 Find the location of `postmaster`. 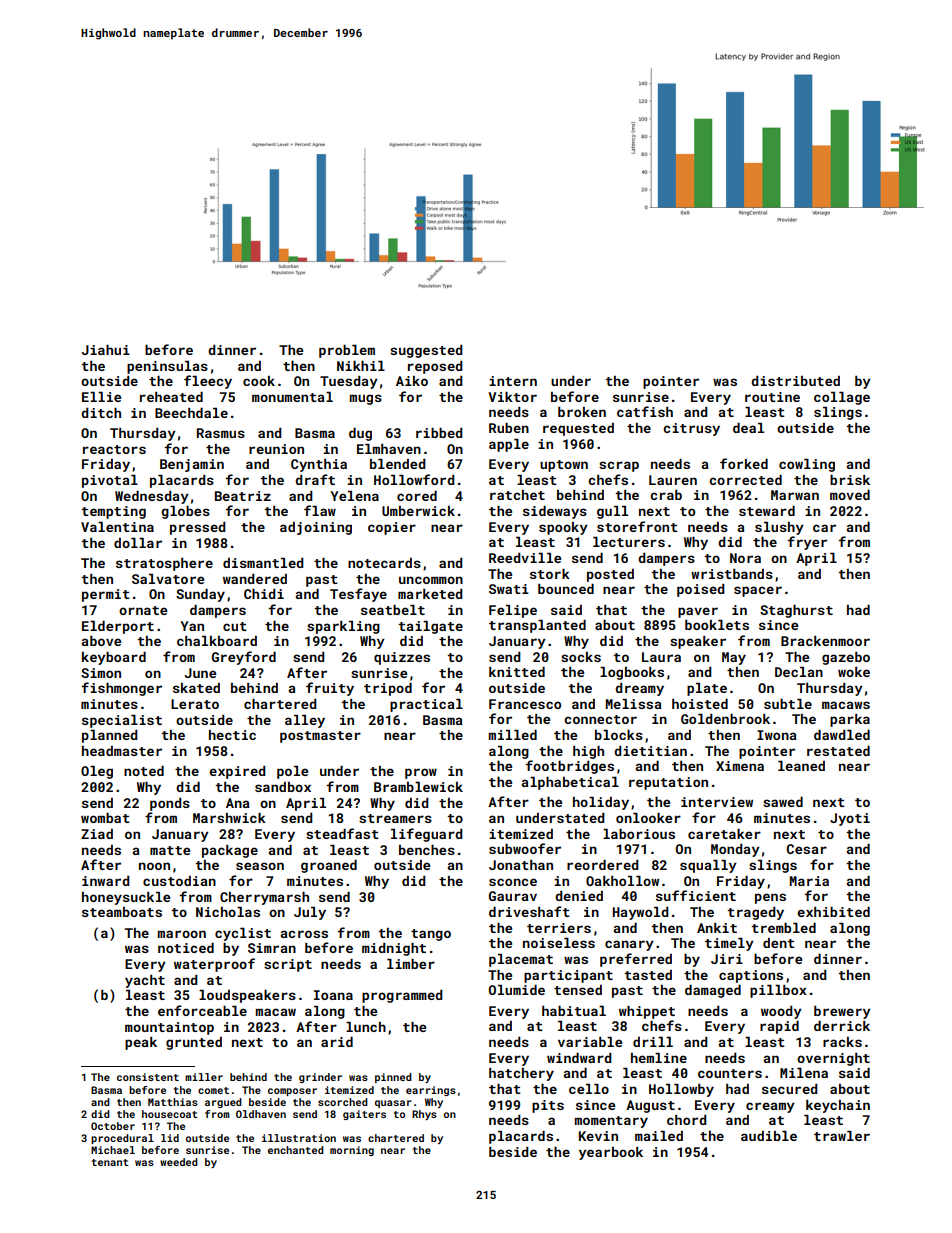

postmaster is located at coordinates (320, 737).
